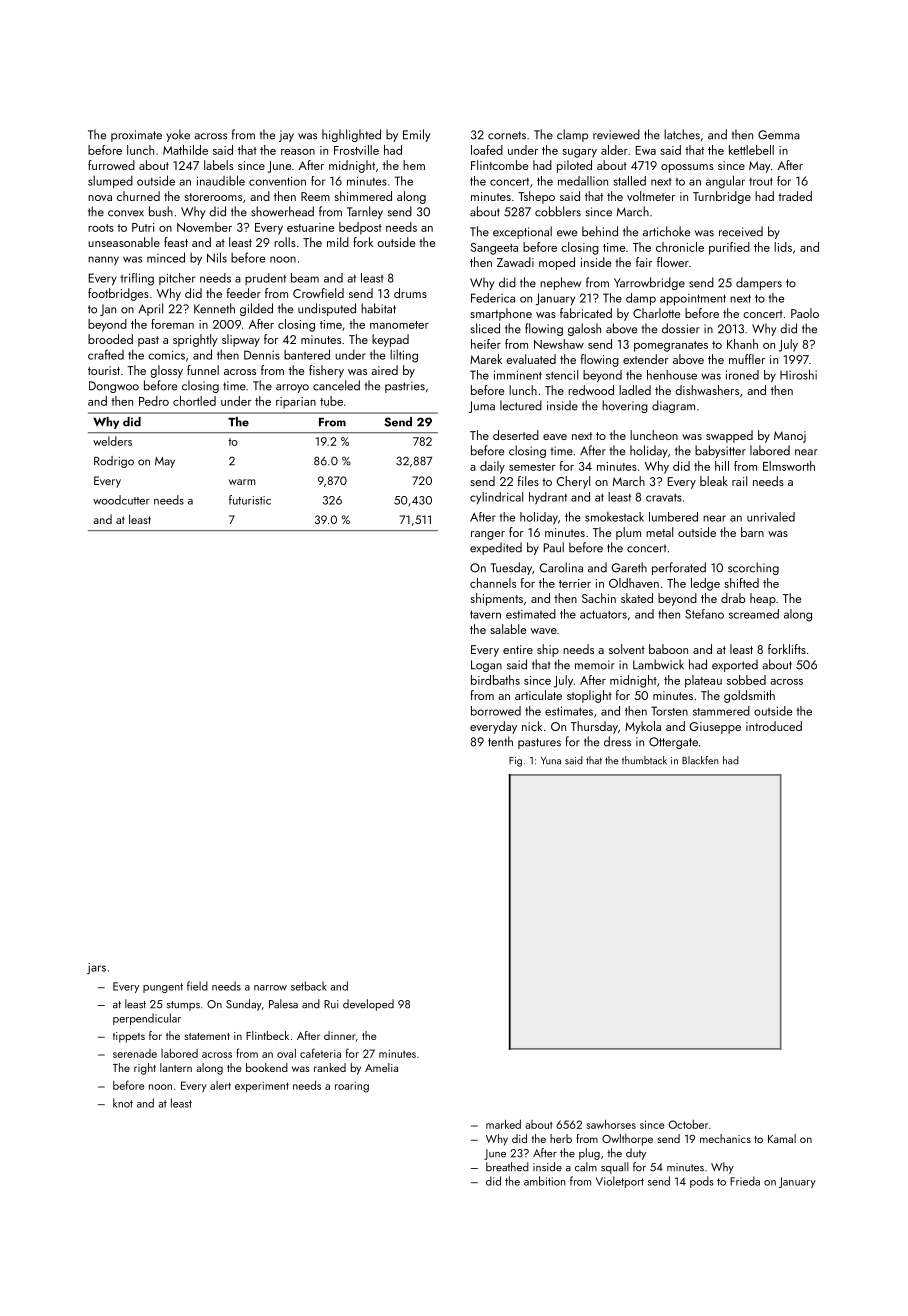 This screenshot has width=908, height=1316. What do you see at coordinates (123, 1103) in the screenshot?
I see `knot` at bounding box center [123, 1103].
